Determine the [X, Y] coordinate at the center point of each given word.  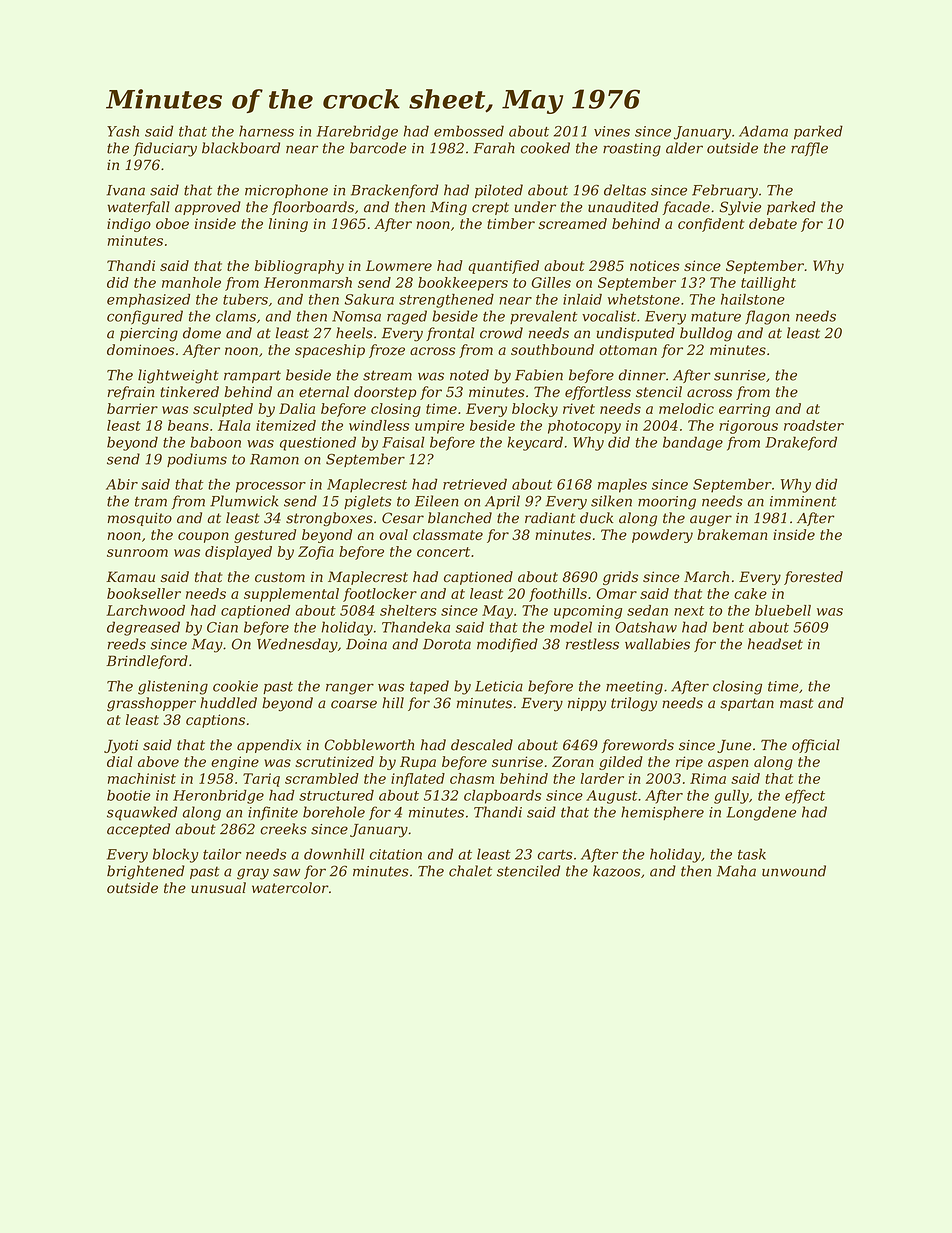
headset [775, 644]
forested [813, 578]
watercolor [290, 888]
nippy [587, 705]
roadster [814, 425]
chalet [470, 871]
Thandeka [416, 627]
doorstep [385, 393]
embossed [469, 131]
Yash [123, 131]
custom [280, 577]
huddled [228, 703]
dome [202, 333]
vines [612, 131]
